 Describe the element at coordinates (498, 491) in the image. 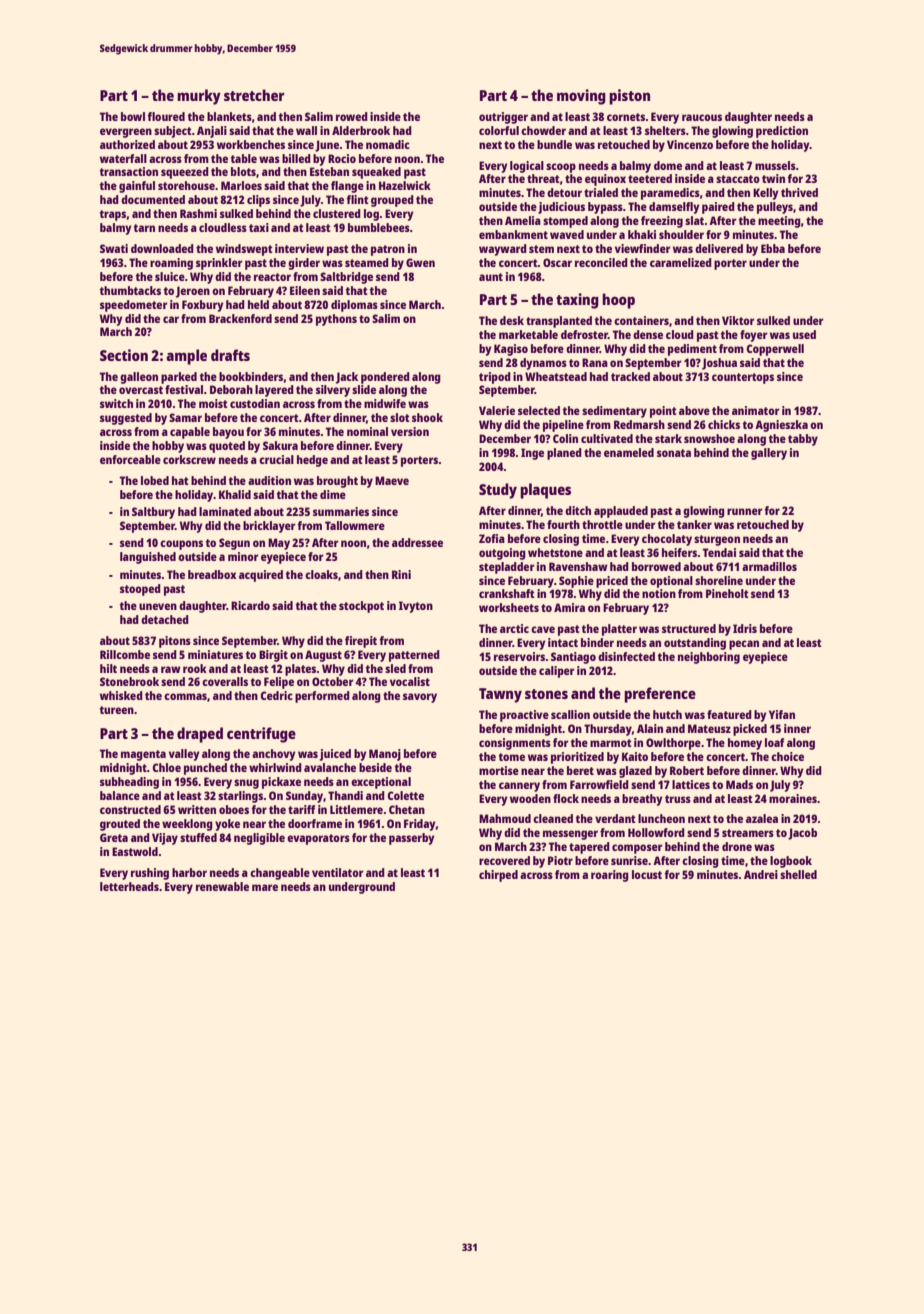

I see `Study` at that location.
